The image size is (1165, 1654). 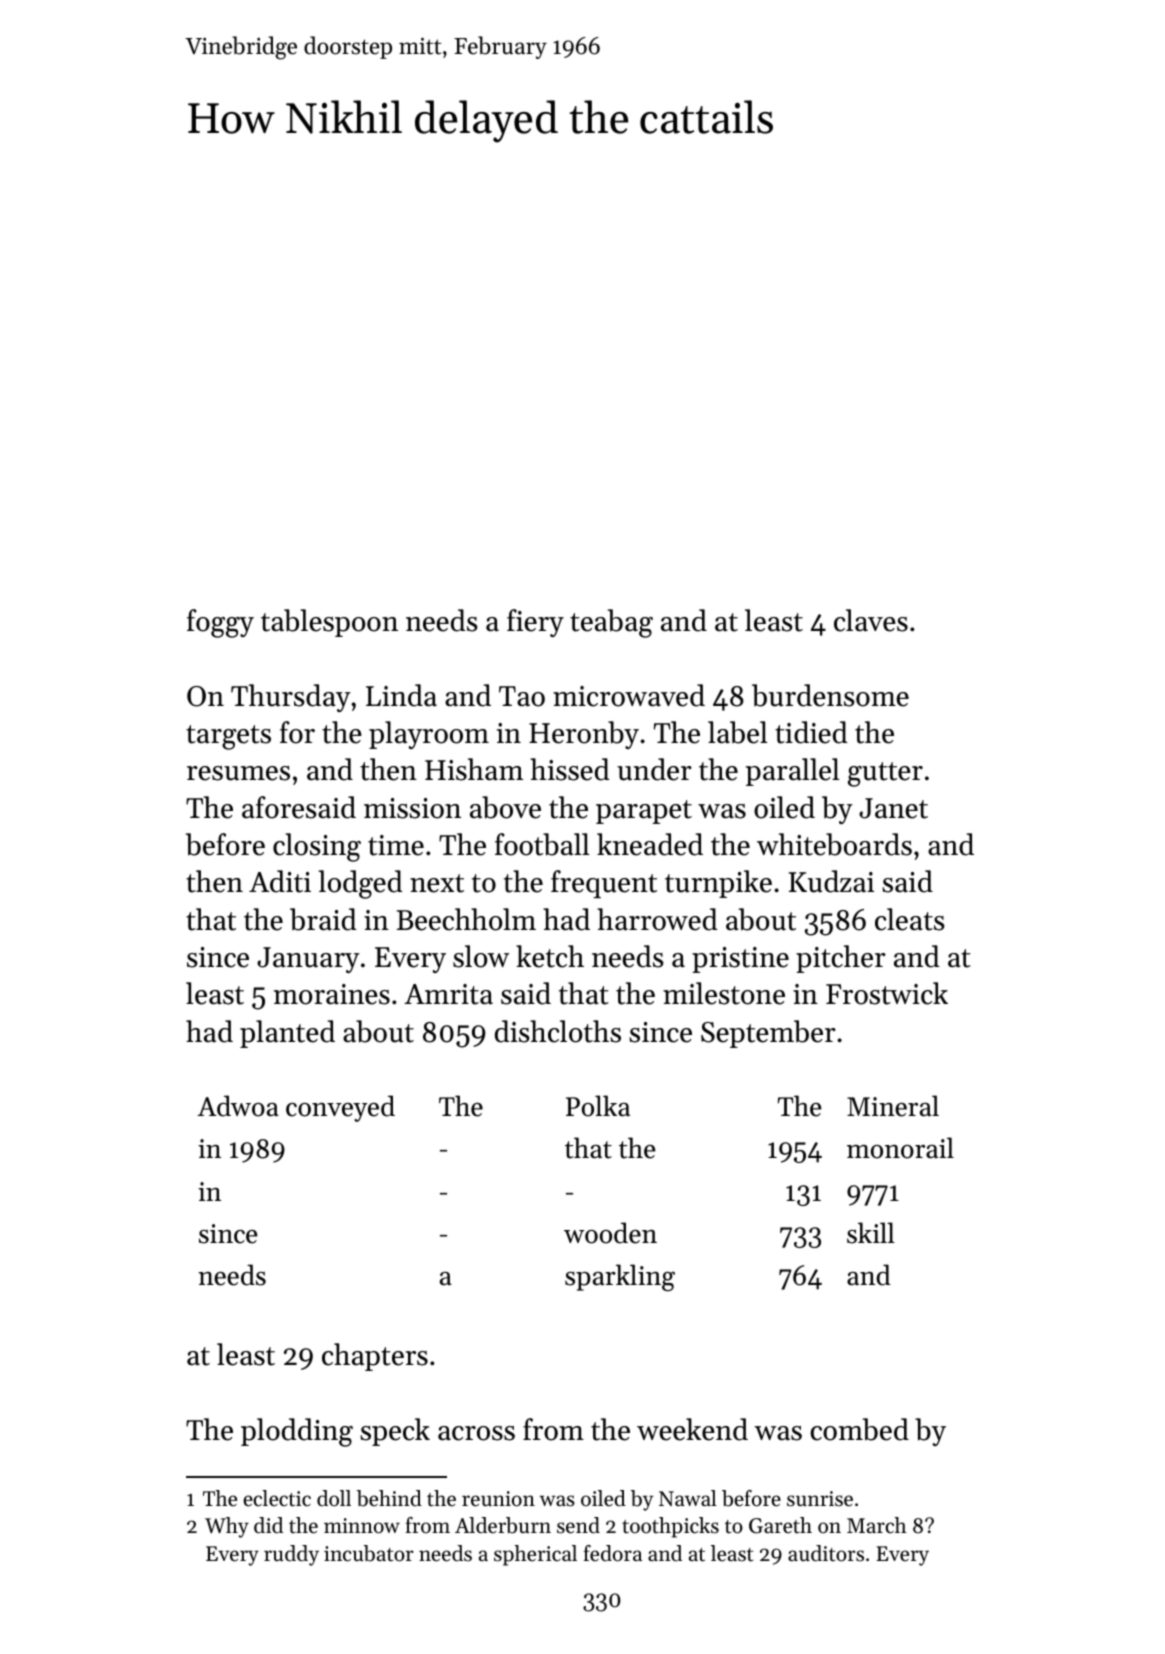 I want to click on hissed, so click(x=570, y=769).
